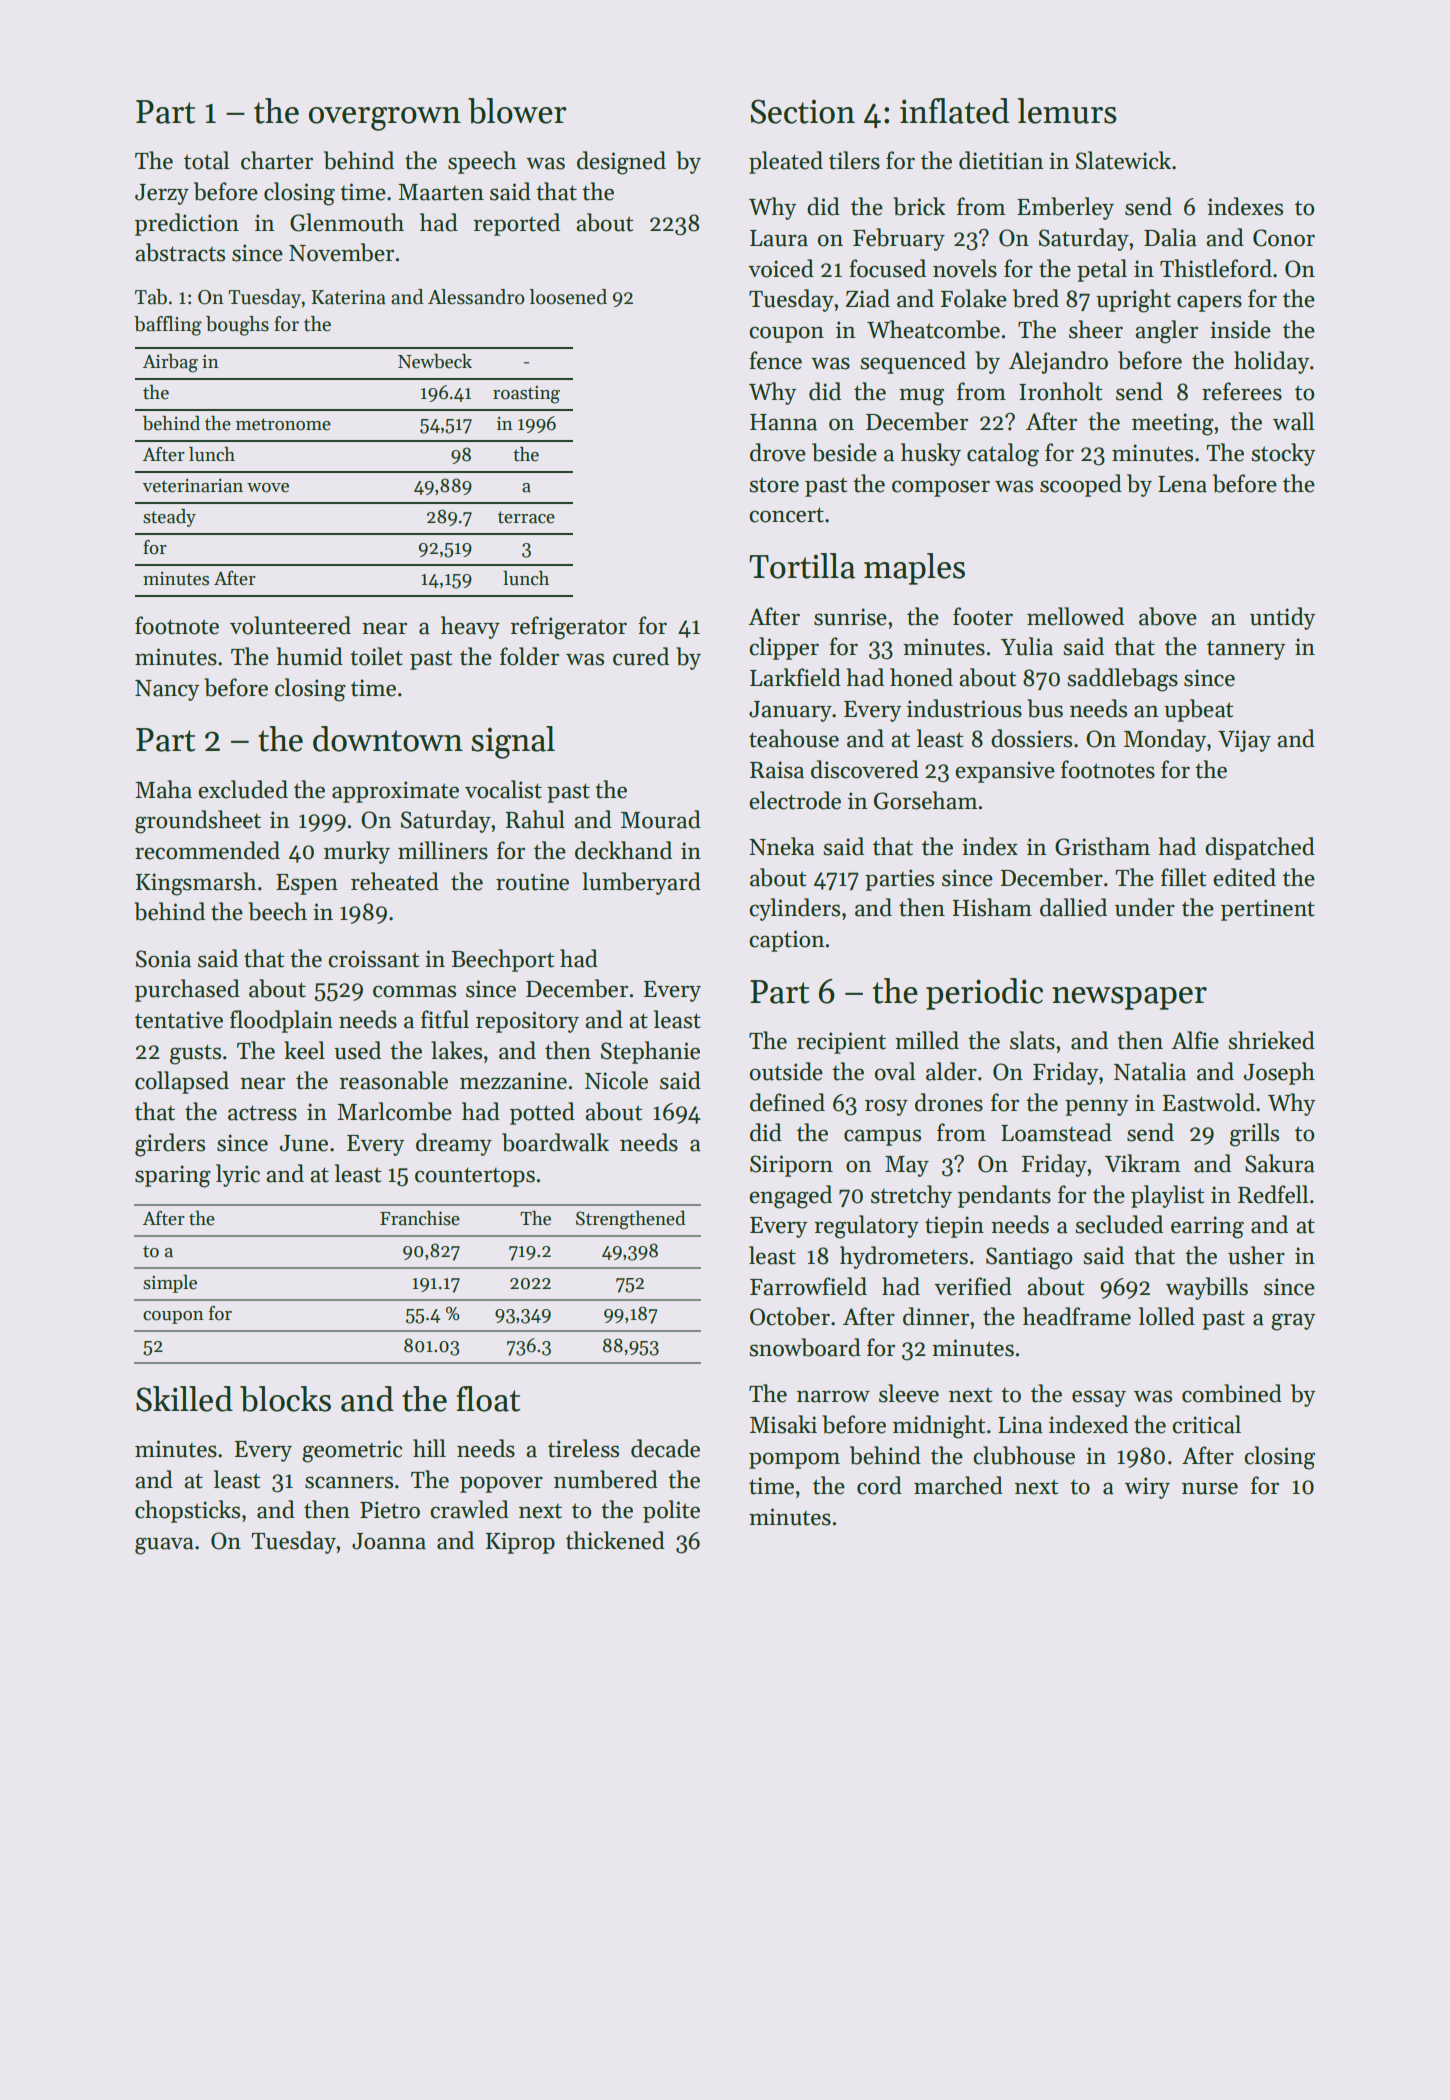  Describe the element at coordinates (385, 119) in the document. I see `overgrown` at that location.
